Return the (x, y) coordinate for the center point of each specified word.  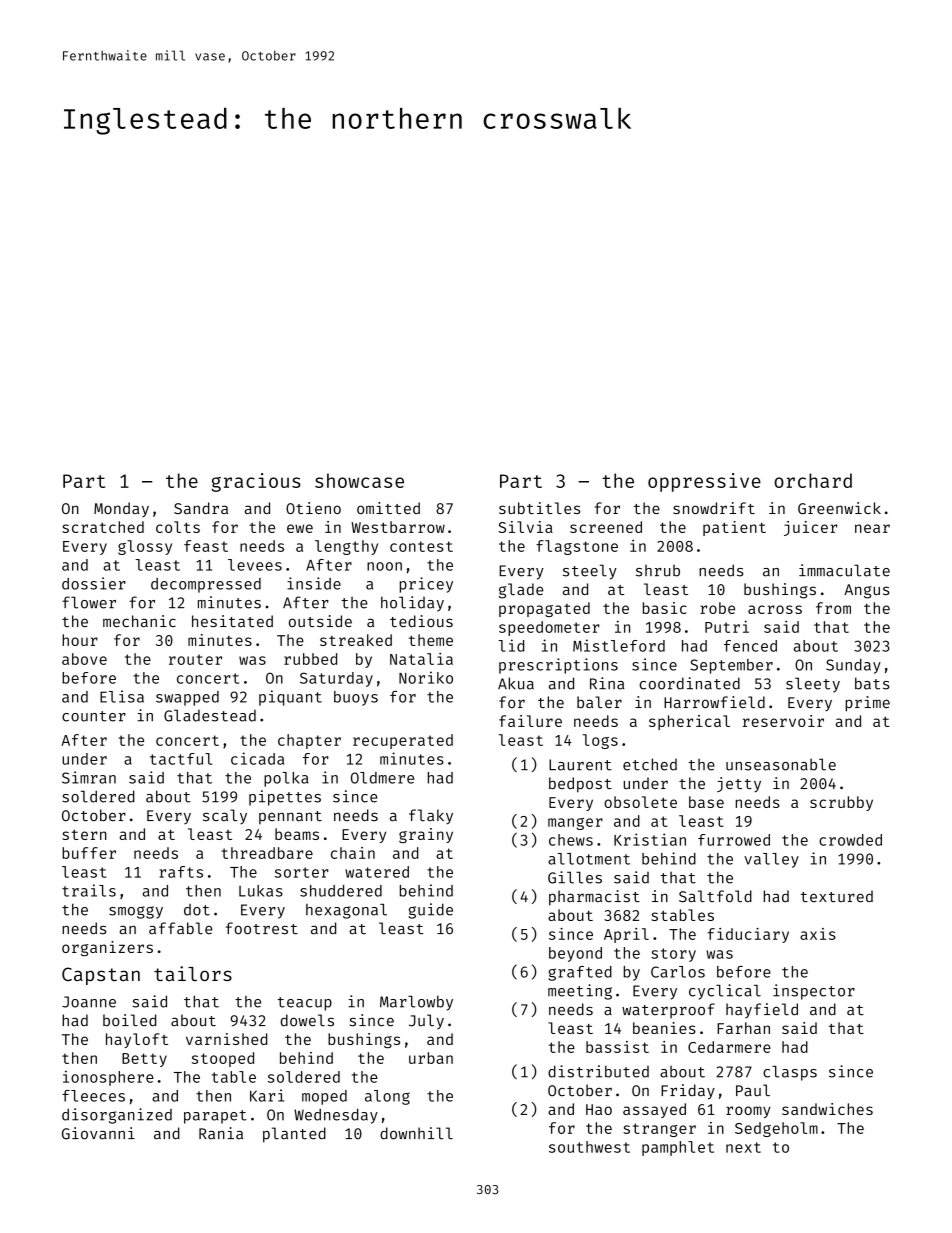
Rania (221, 1133)
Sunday (853, 666)
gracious (256, 482)
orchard (813, 480)
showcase (359, 480)
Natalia (421, 659)
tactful (181, 759)
